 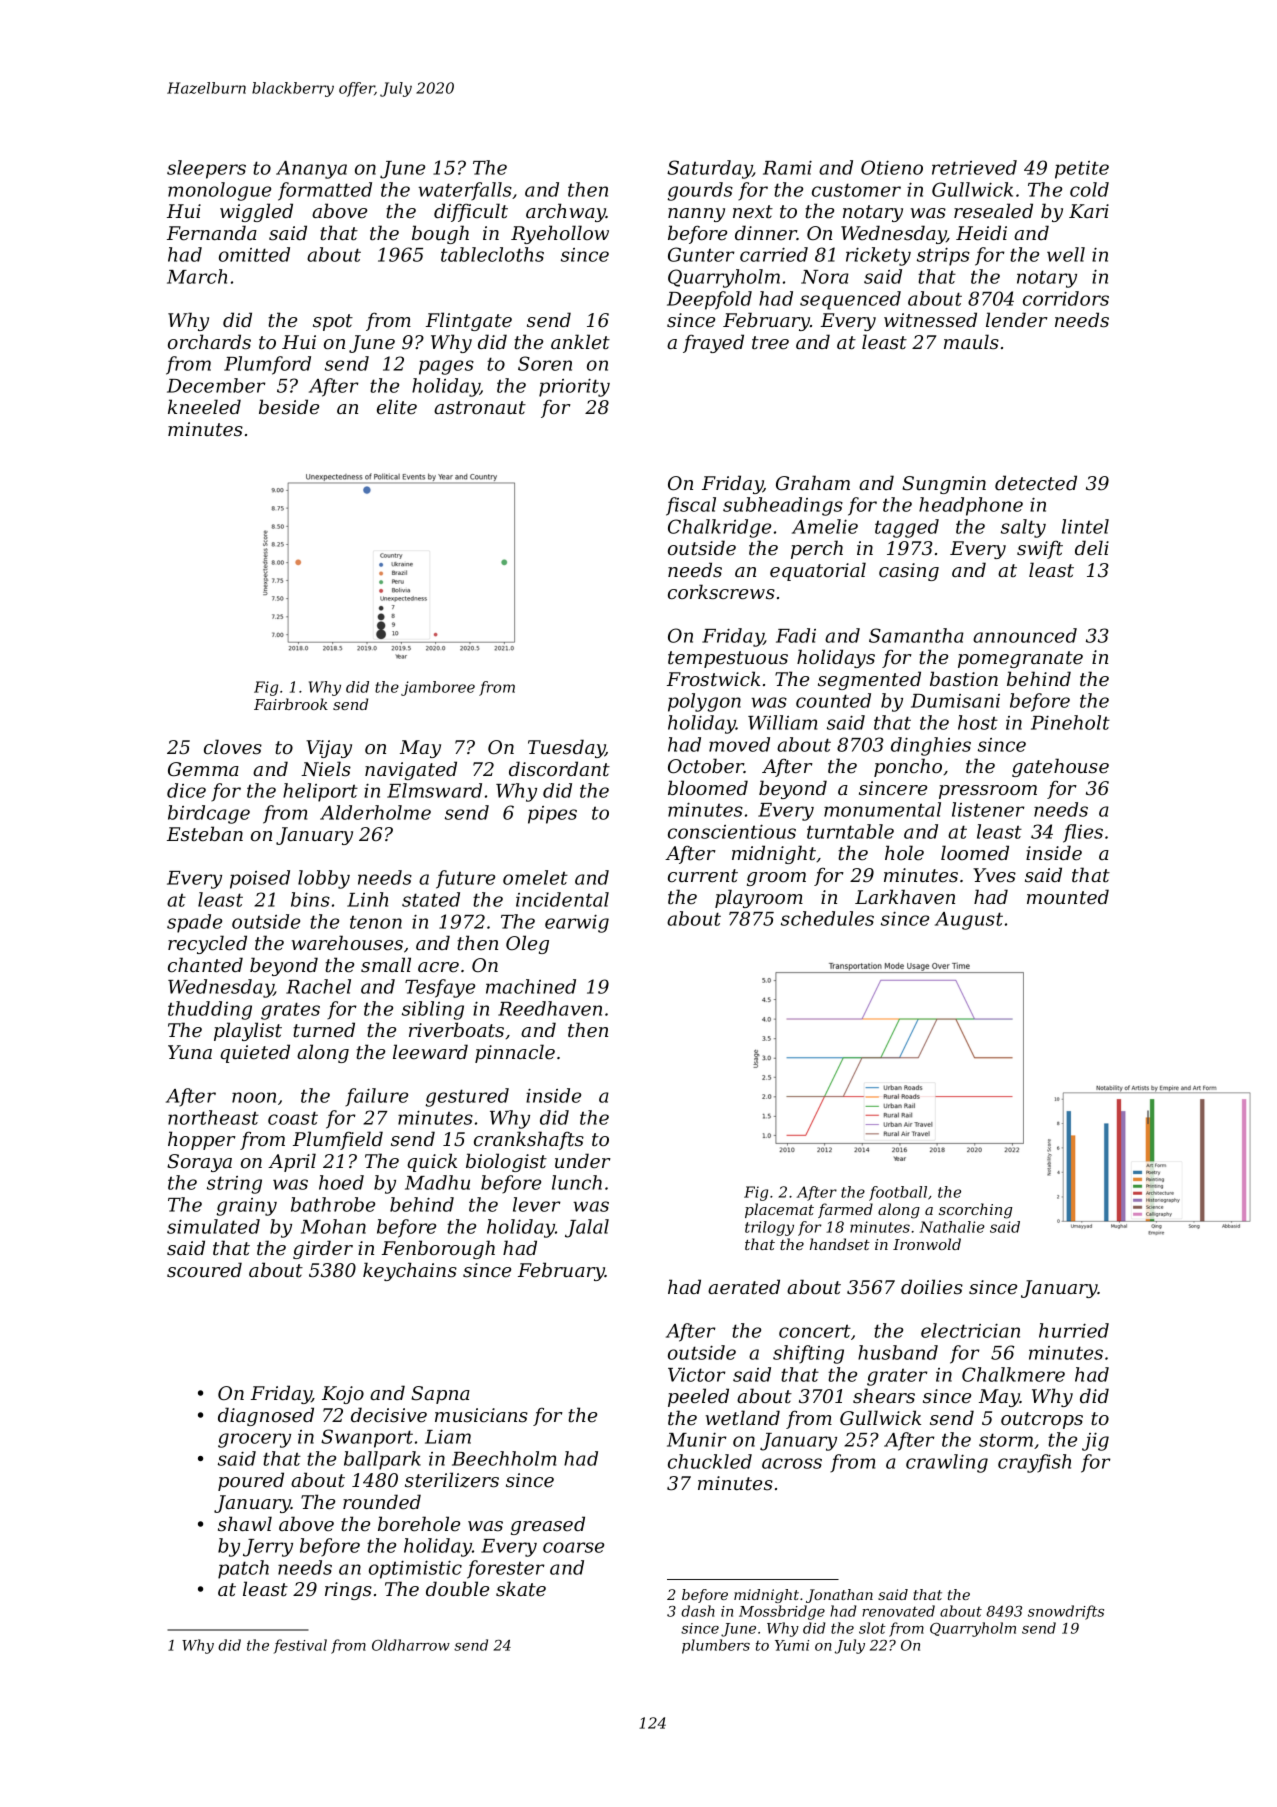 What do you see at coordinates (943, 257) in the document?
I see `strips` at bounding box center [943, 257].
